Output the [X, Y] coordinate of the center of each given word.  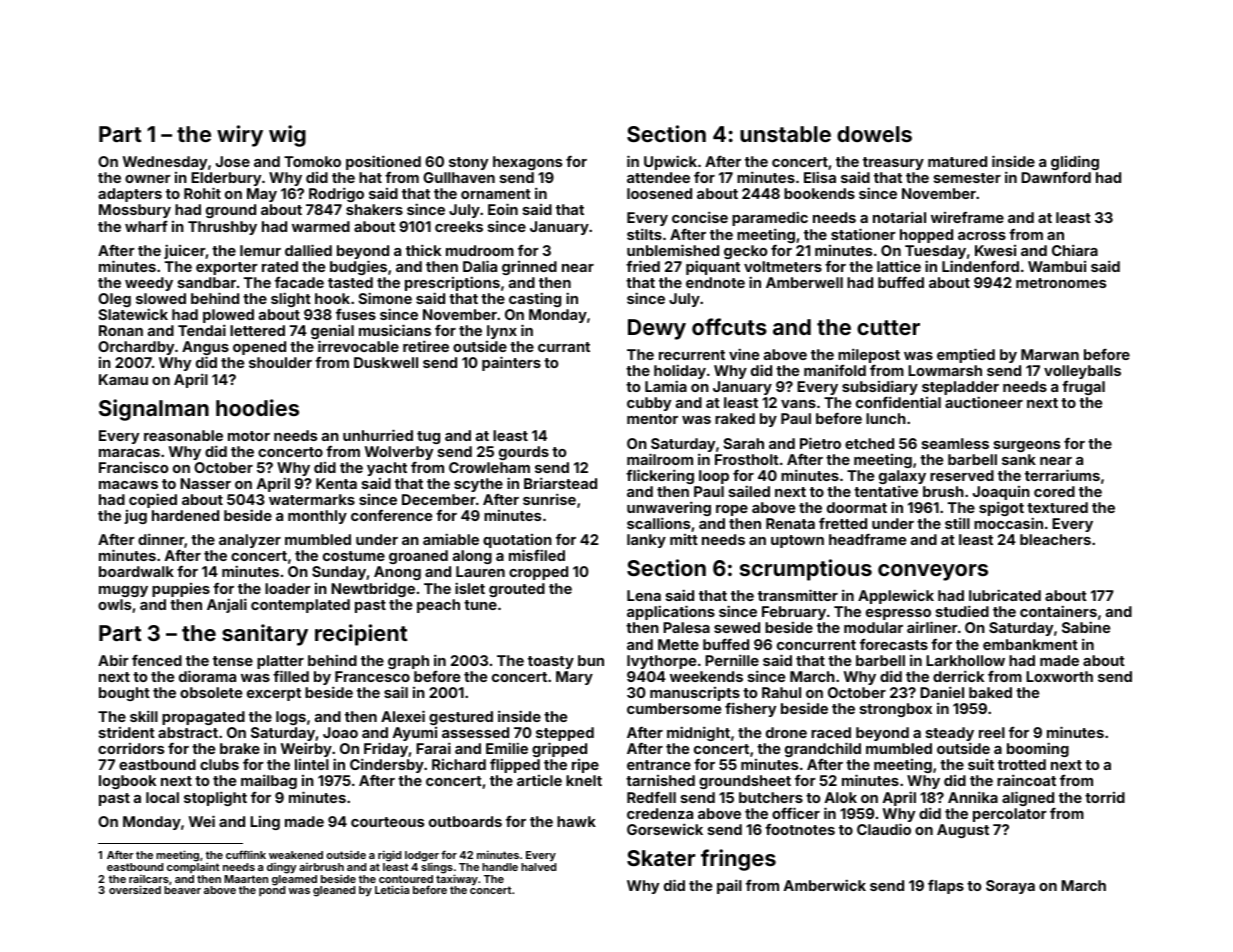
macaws [128, 485]
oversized [135, 889]
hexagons [527, 163]
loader [288, 588]
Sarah [743, 443]
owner [148, 179]
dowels [874, 134]
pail [729, 886]
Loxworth [1059, 676]
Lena [644, 595]
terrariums [1062, 475]
